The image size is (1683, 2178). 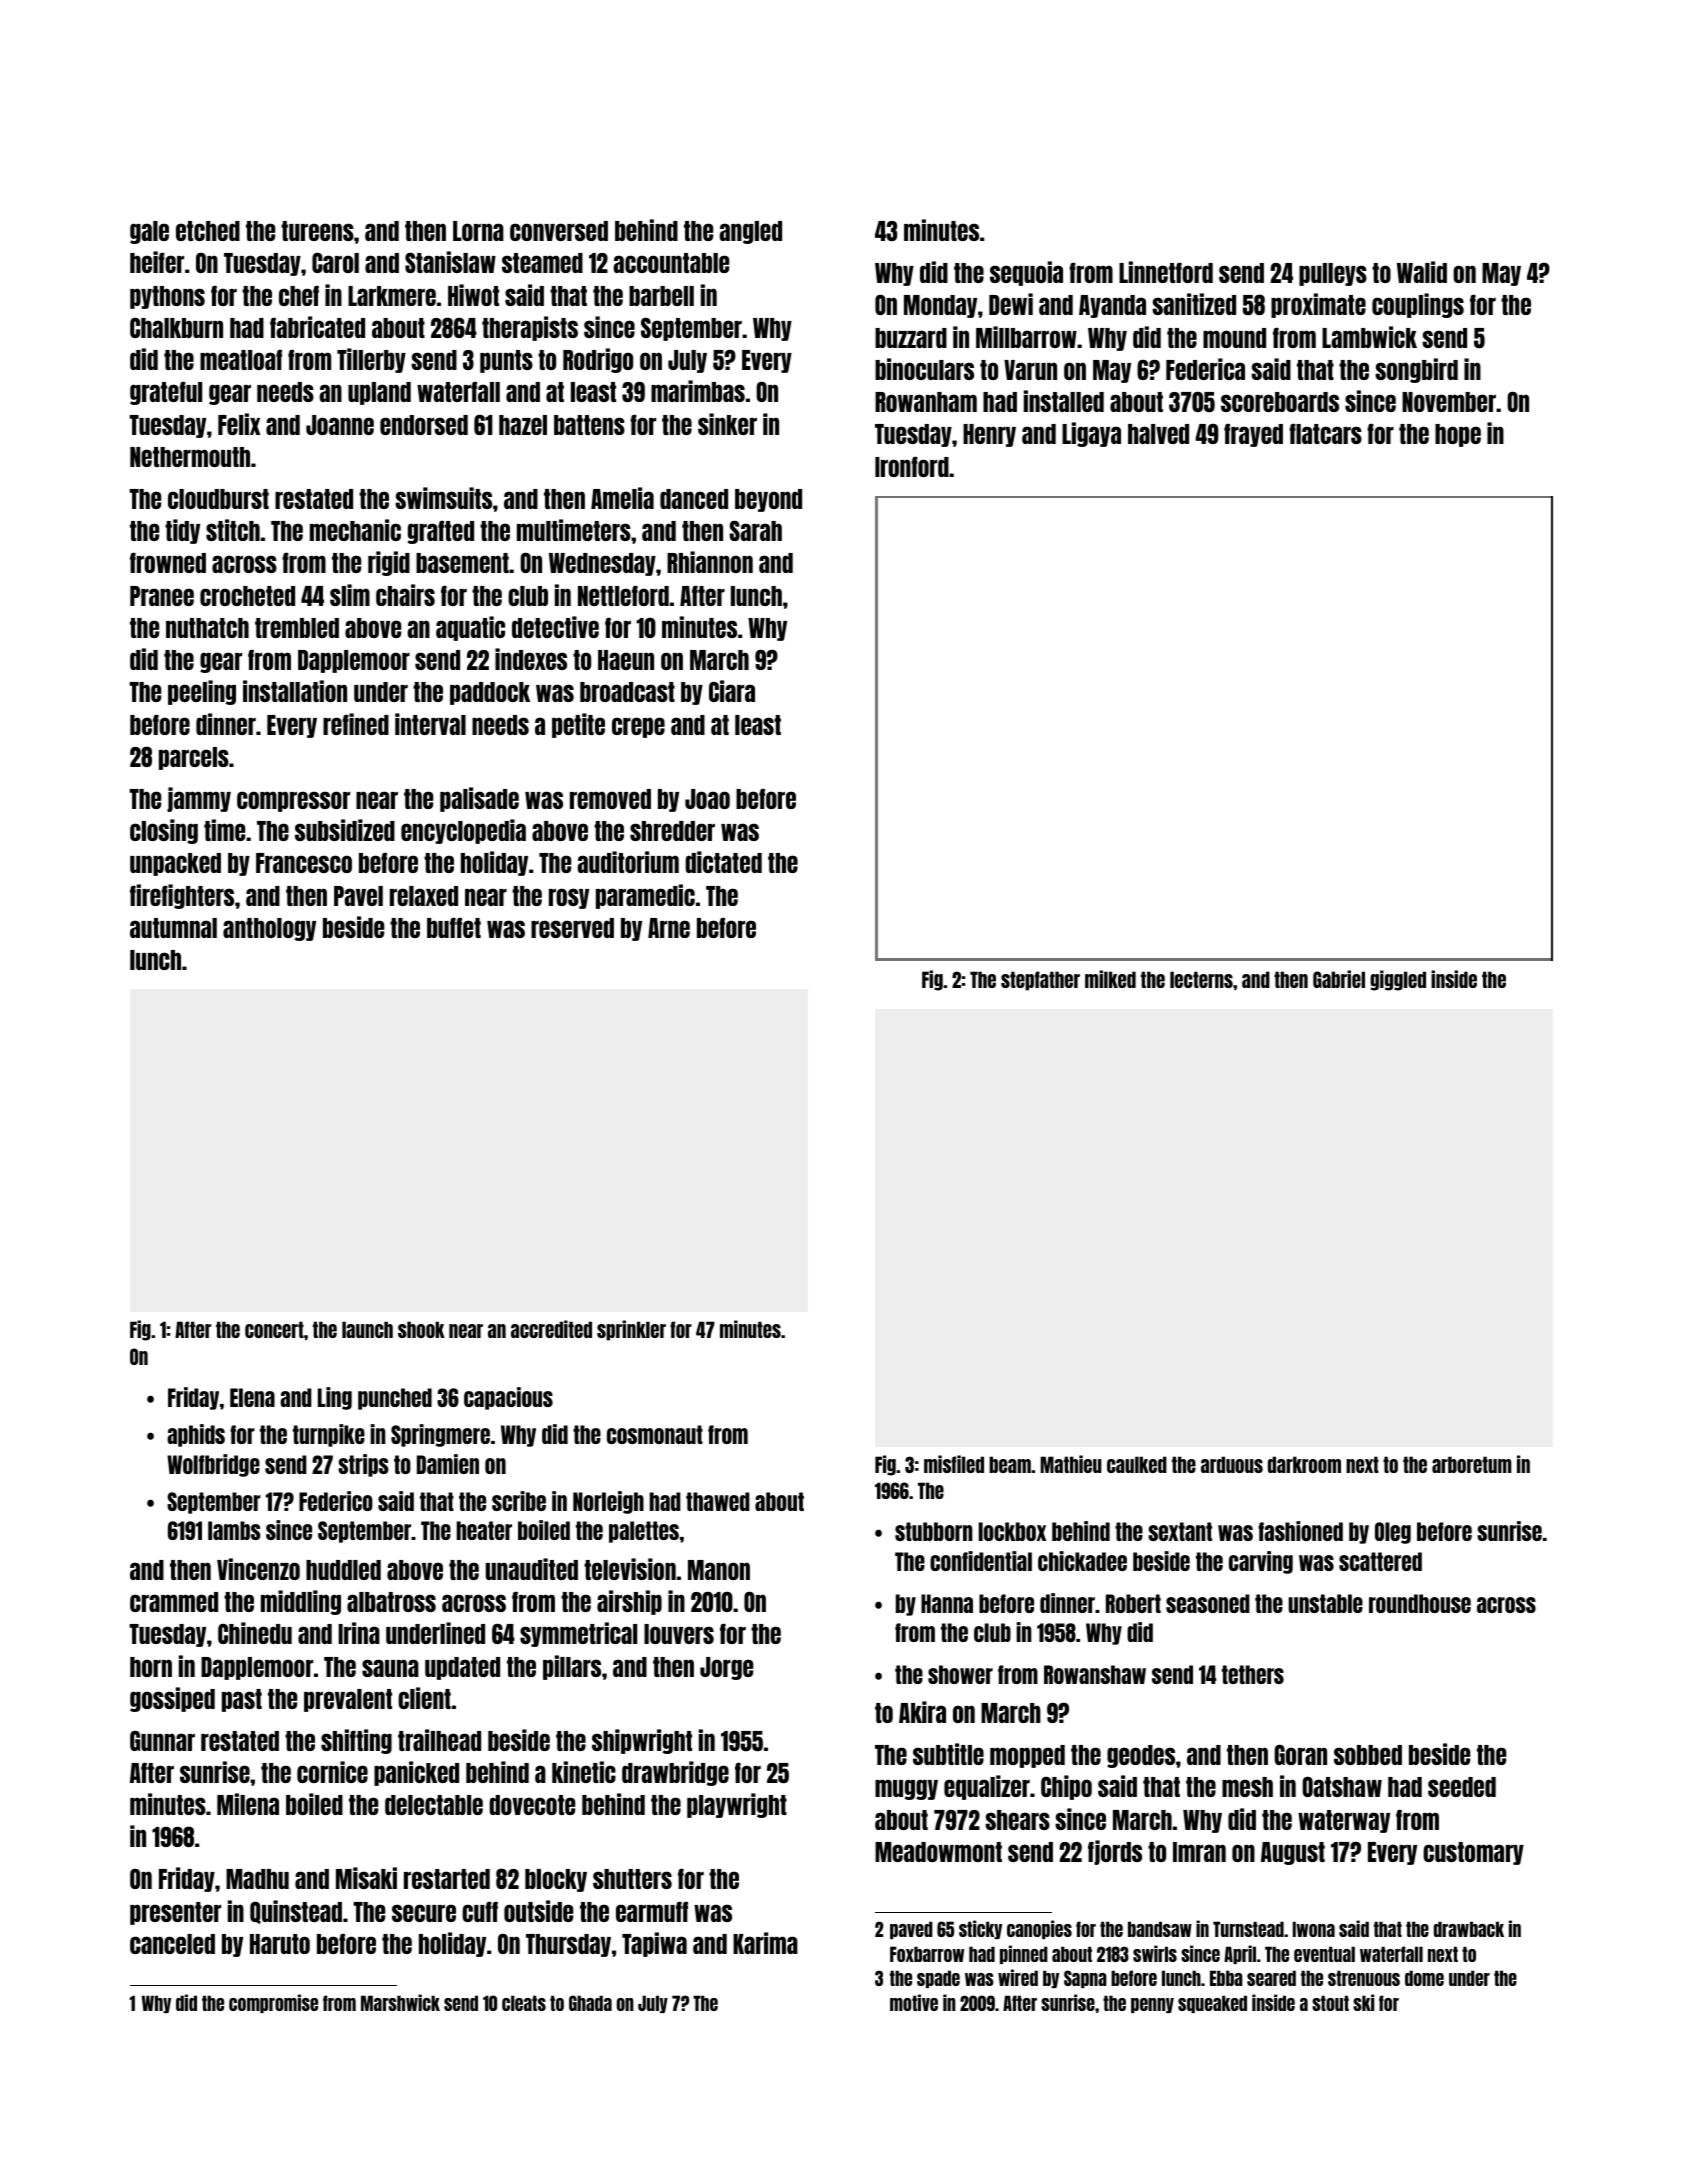 I want to click on Walid, so click(x=1422, y=272).
